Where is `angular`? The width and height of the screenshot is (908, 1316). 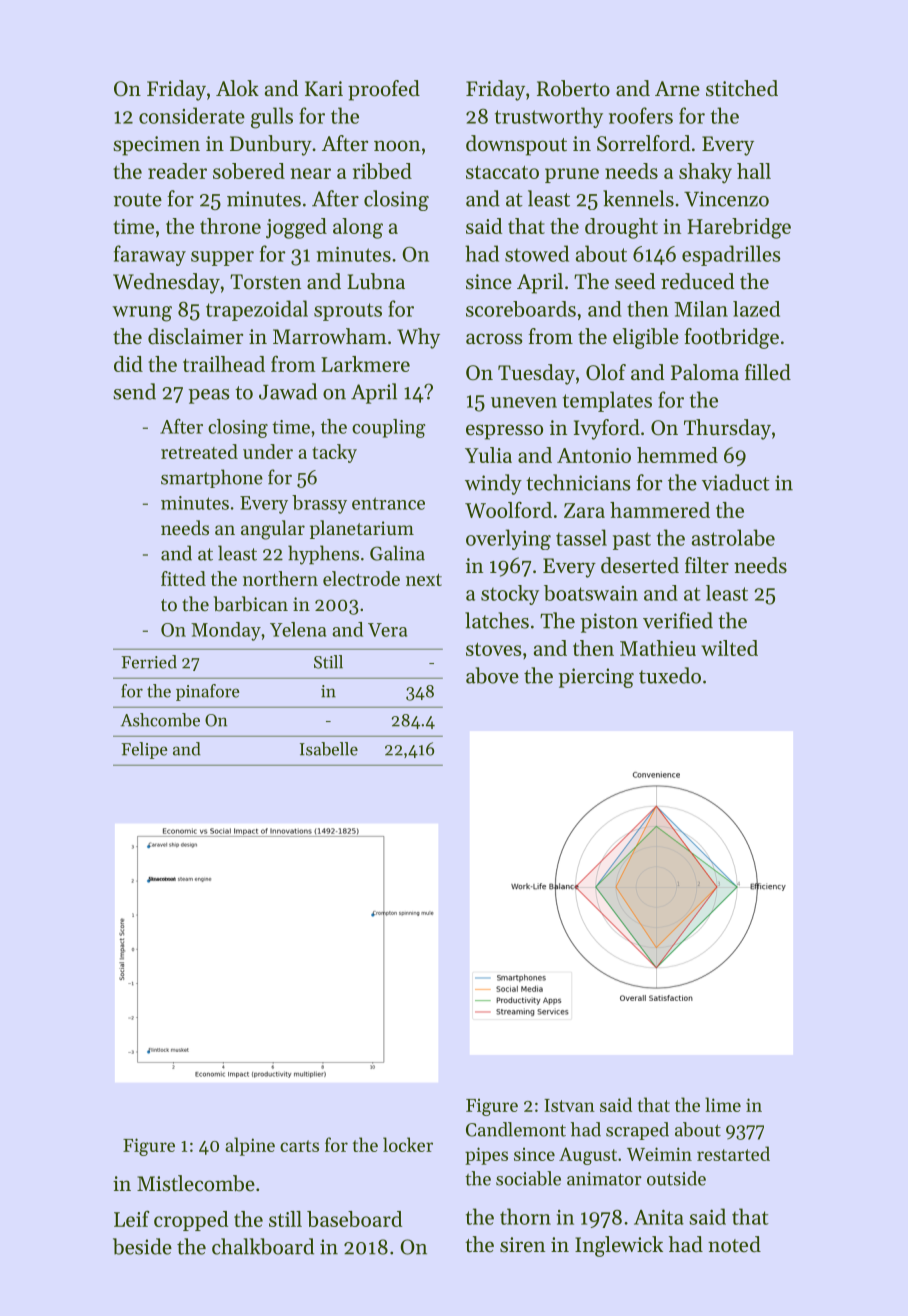
angular is located at coordinates (273, 530).
